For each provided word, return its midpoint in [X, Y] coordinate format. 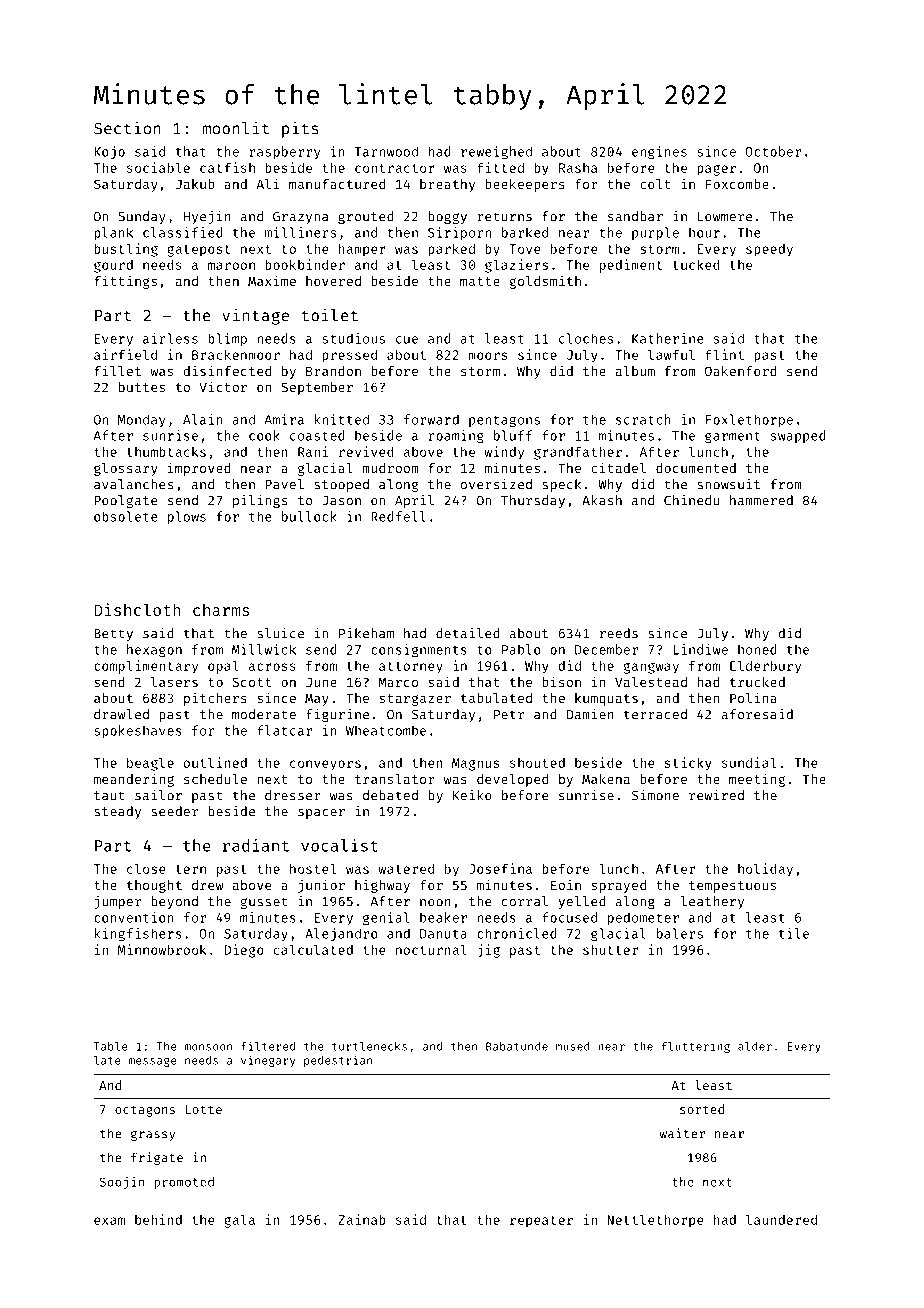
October [773, 151]
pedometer [643, 919]
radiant [256, 845]
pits [300, 129]
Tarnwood [386, 151]
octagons [145, 1111]
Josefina [500, 868]
